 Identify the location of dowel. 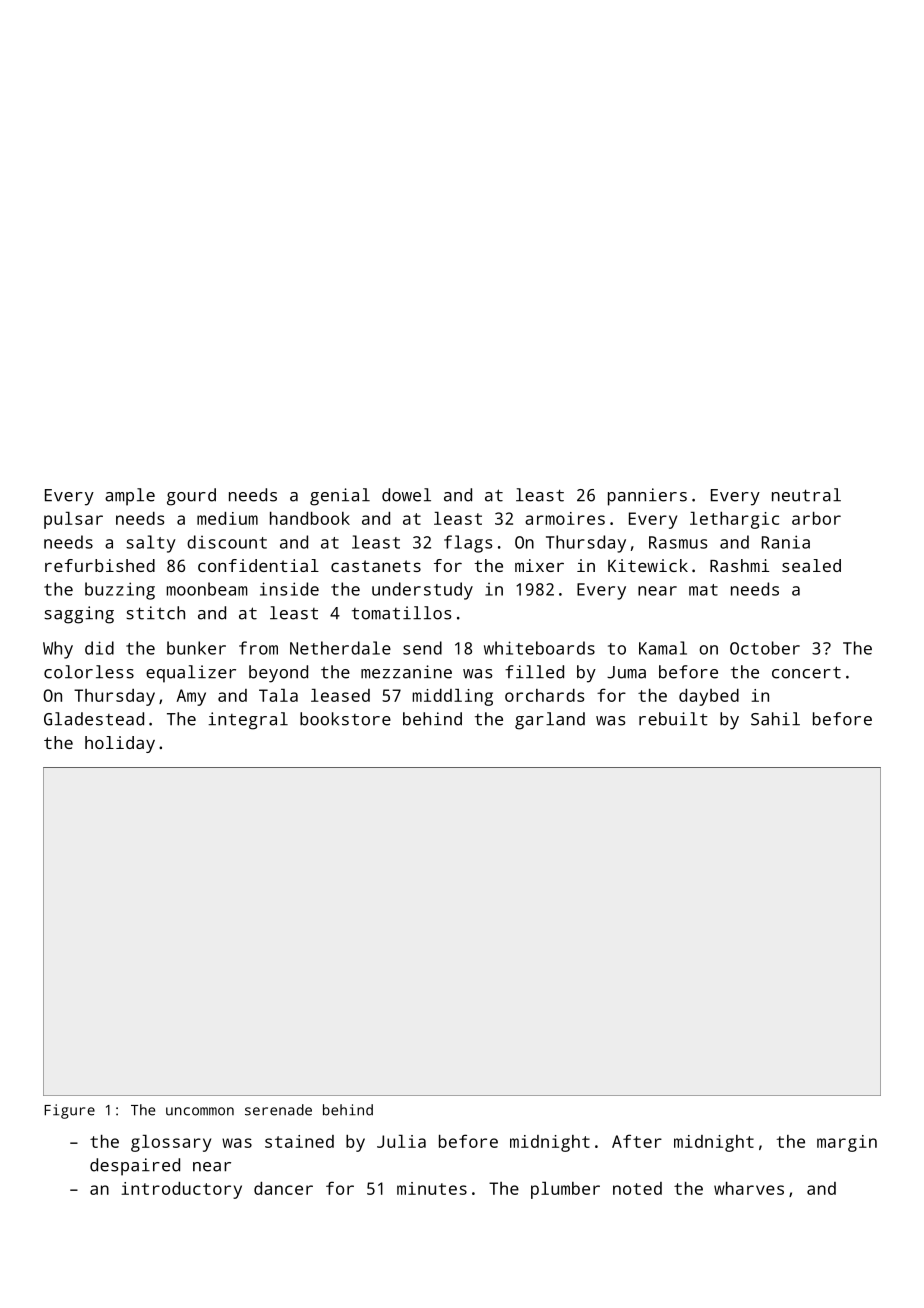
(406, 495).
